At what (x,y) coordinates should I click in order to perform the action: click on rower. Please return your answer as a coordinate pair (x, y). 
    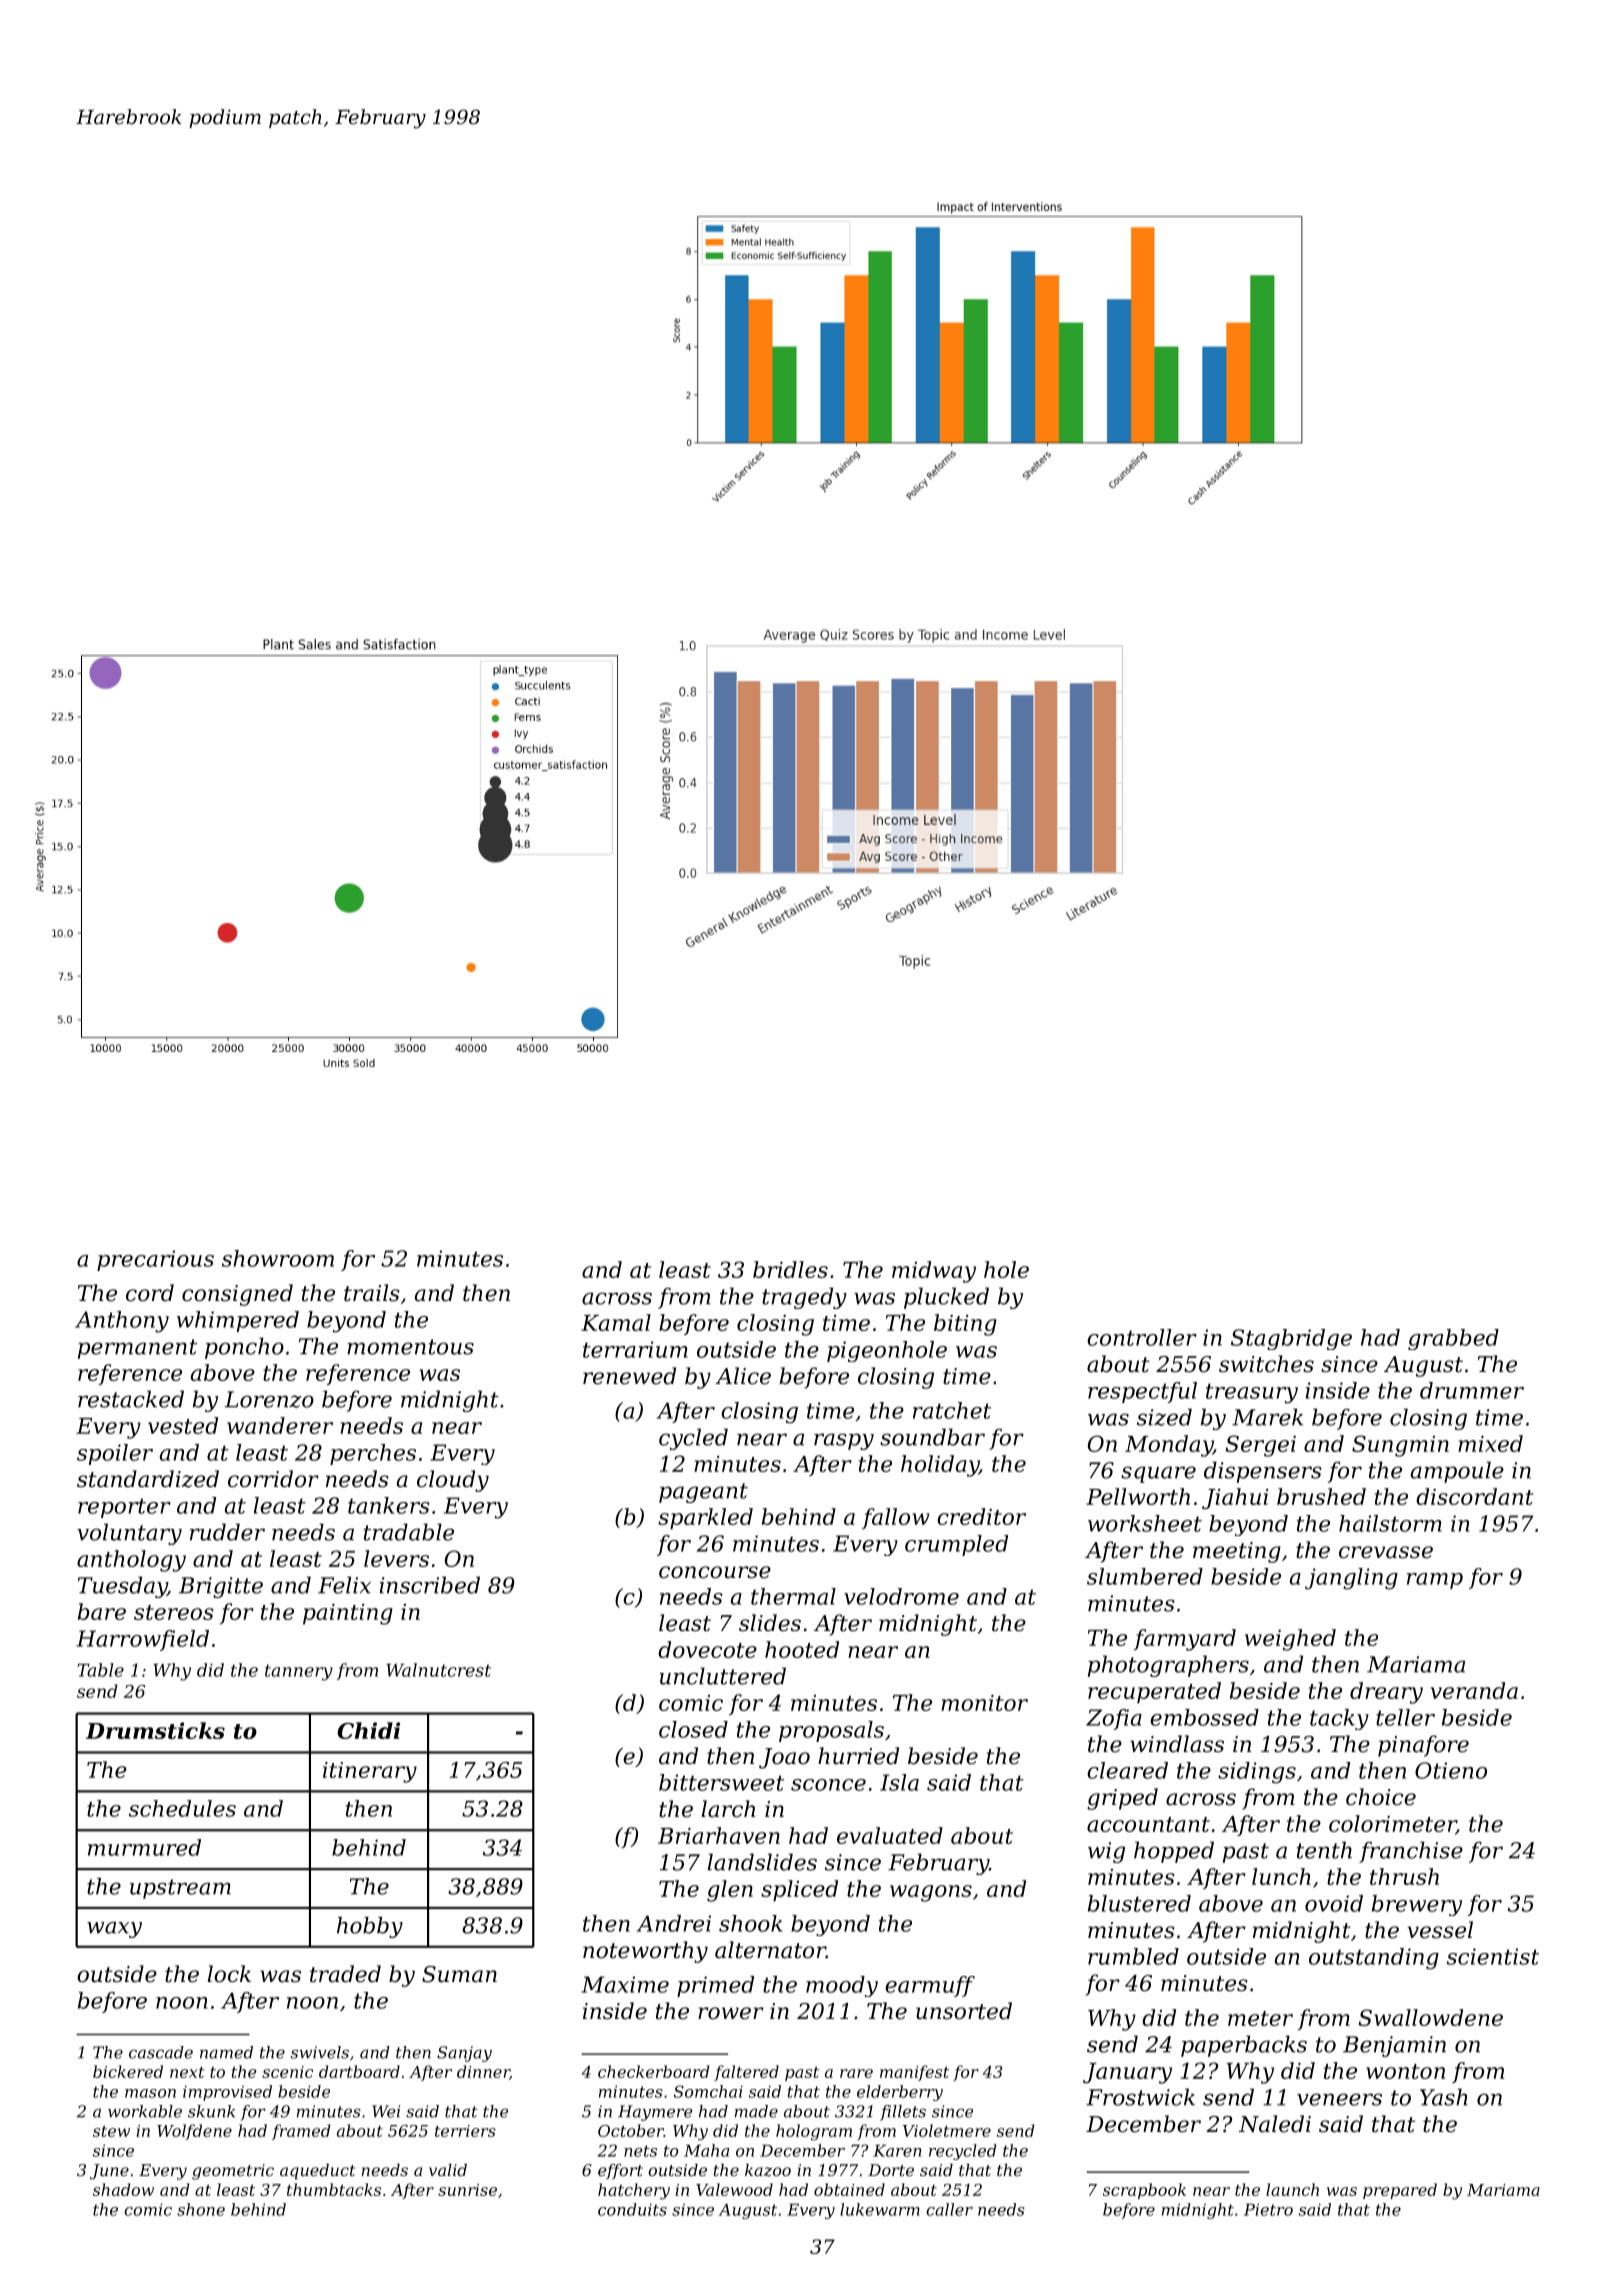
    Looking at the image, I should click on (731, 2013).
